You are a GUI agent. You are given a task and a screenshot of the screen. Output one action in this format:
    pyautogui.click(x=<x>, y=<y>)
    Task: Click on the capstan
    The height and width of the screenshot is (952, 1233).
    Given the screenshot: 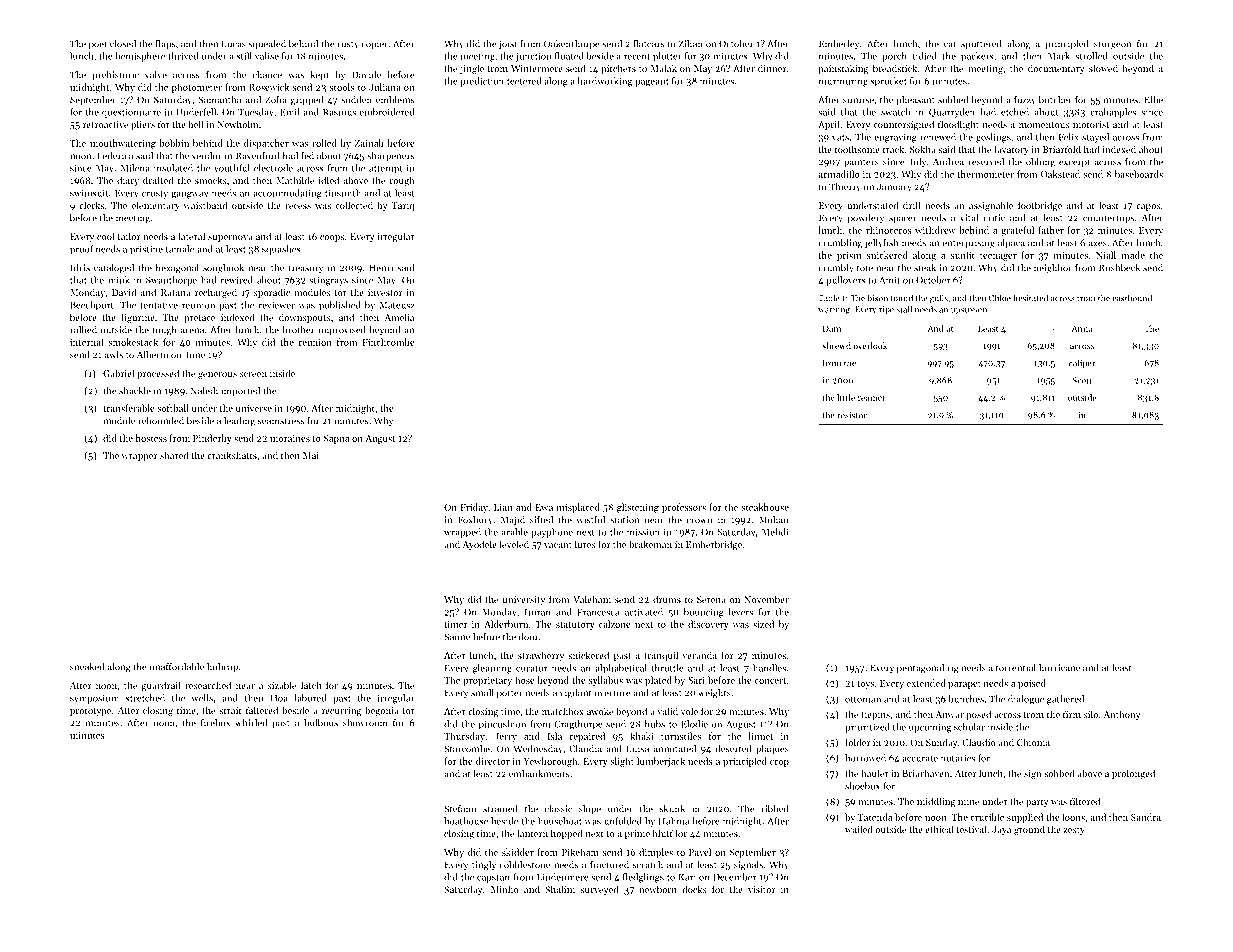 What is the action you would take?
    pyautogui.click(x=493, y=879)
